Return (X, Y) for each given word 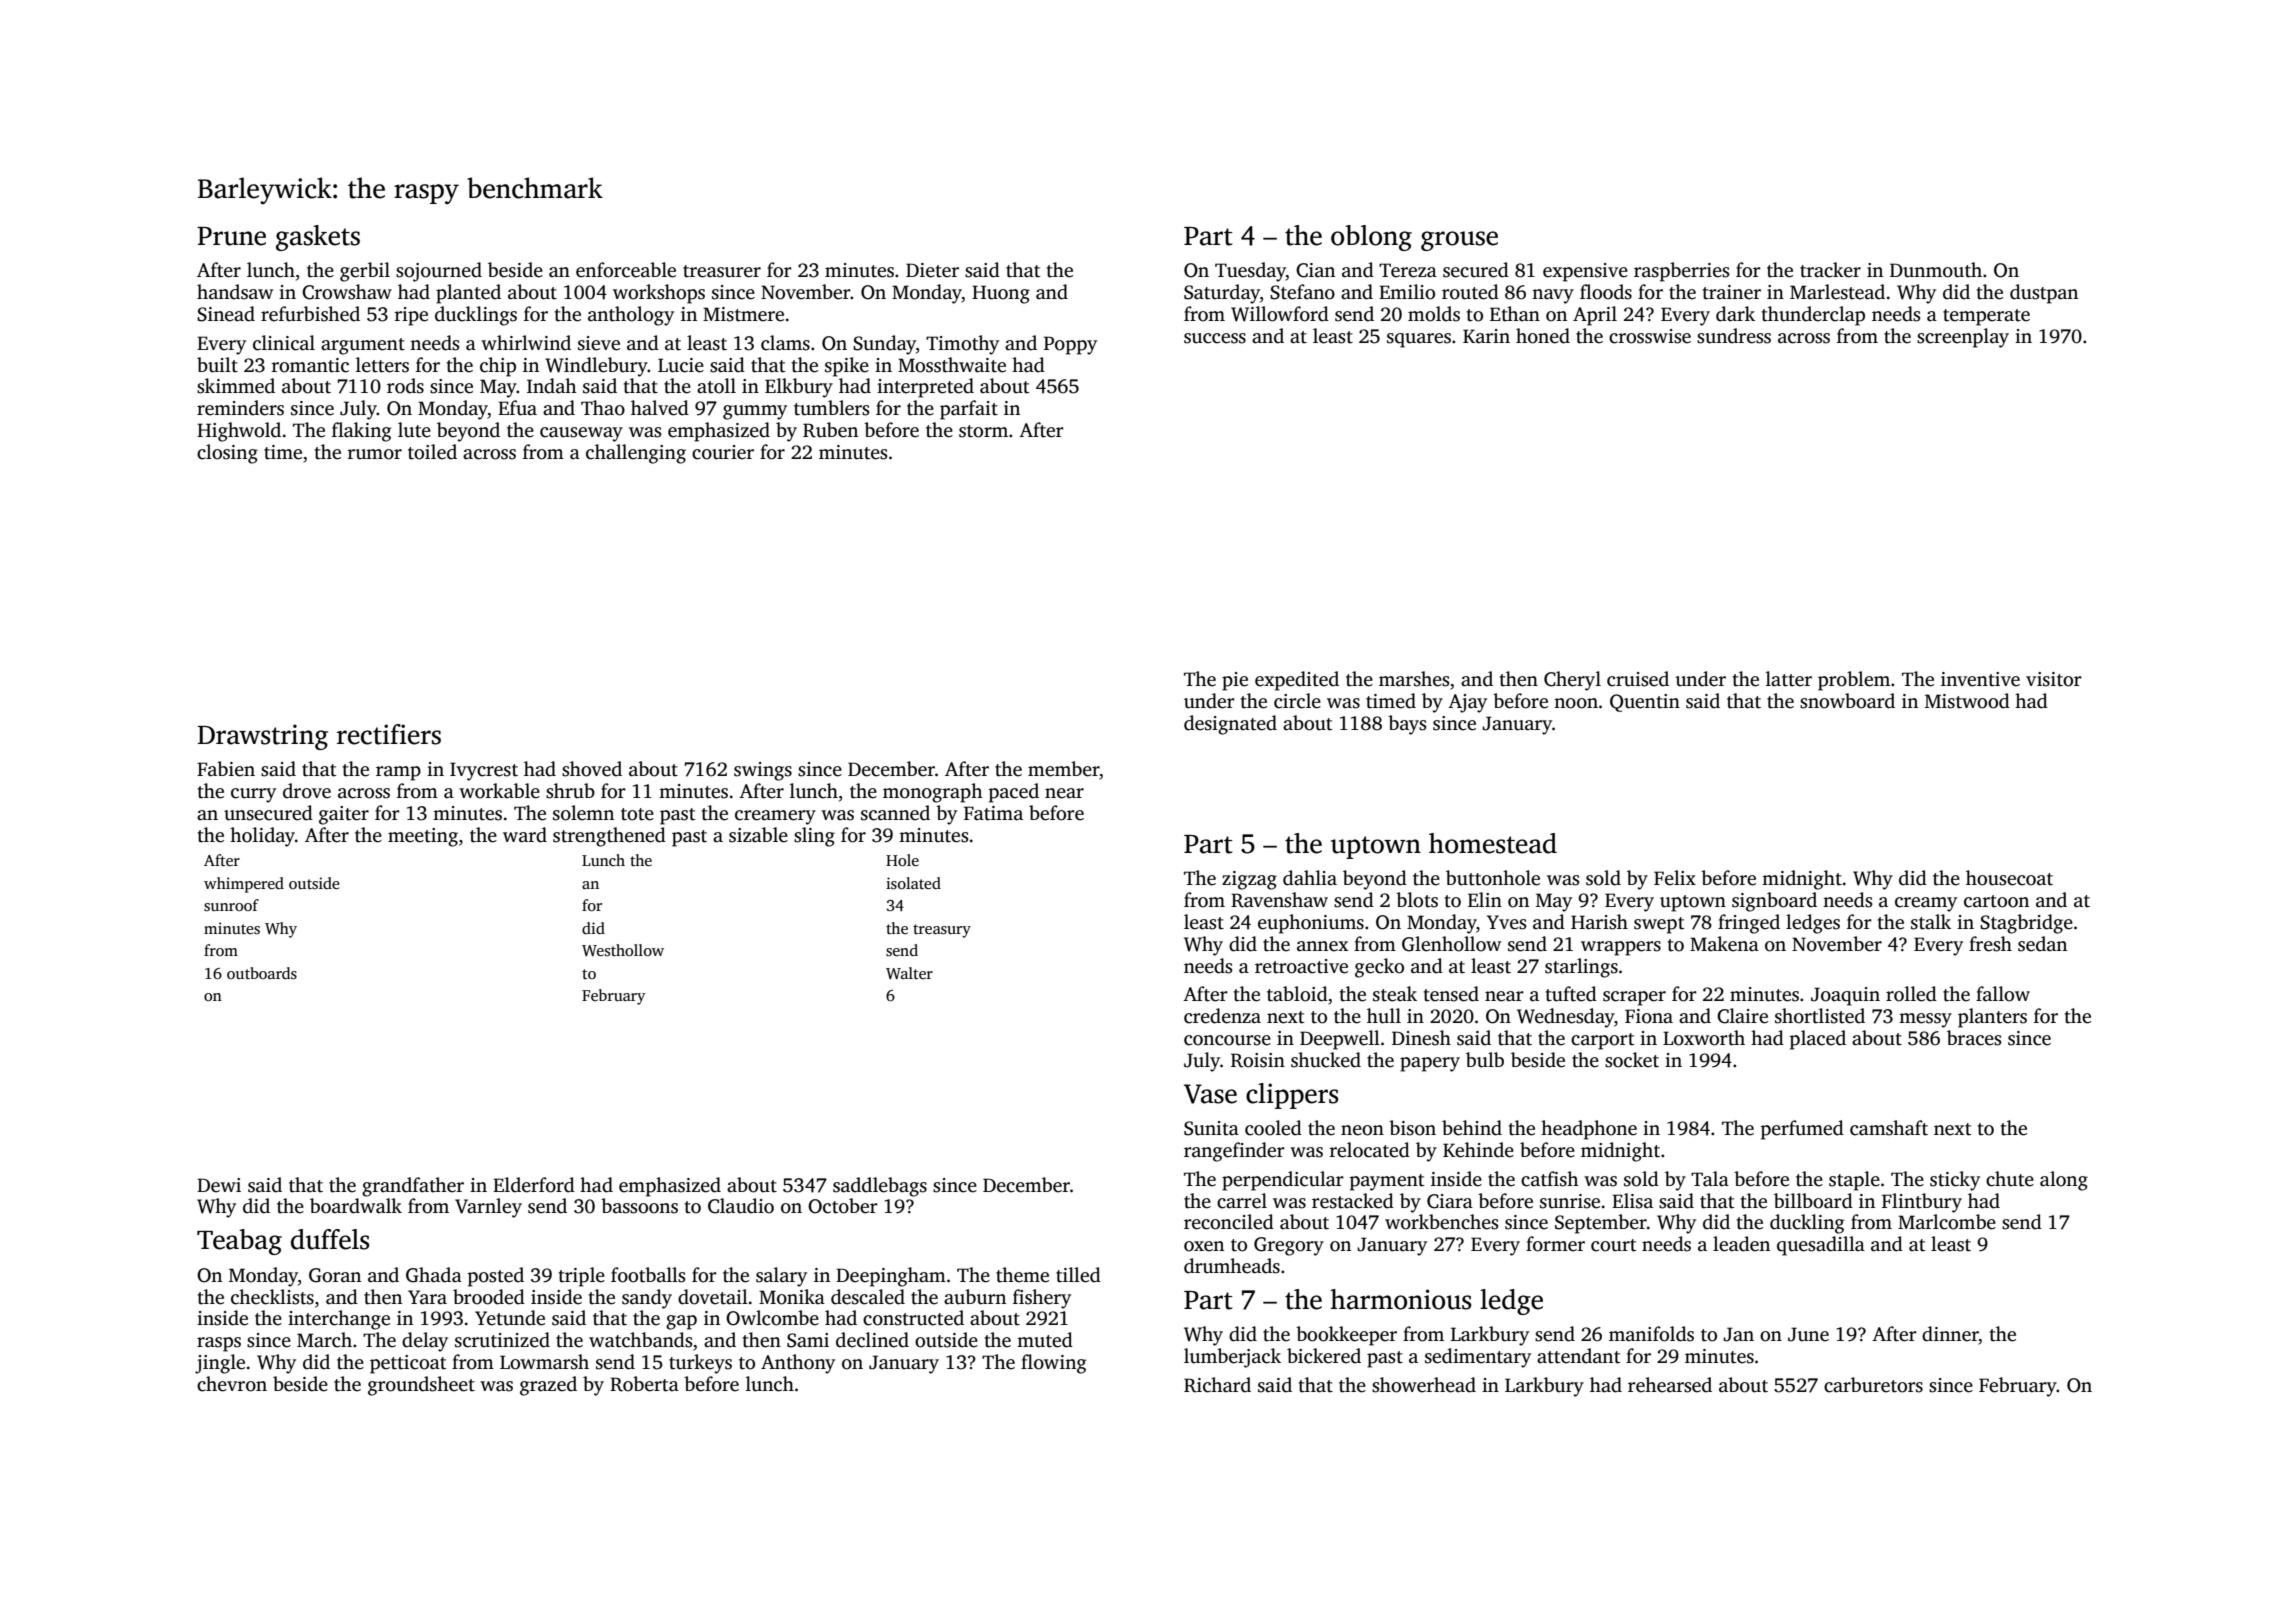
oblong (1371, 238)
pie (1235, 681)
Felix (1675, 878)
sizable (758, 835)
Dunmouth (1936, 270)
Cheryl (1572, 681)
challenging (636, 454)
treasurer (722, 271)
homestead (1493, 843)
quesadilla (1821, 1246)
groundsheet (421, 1386)
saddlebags (880, 1187)
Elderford (534, 1185)
